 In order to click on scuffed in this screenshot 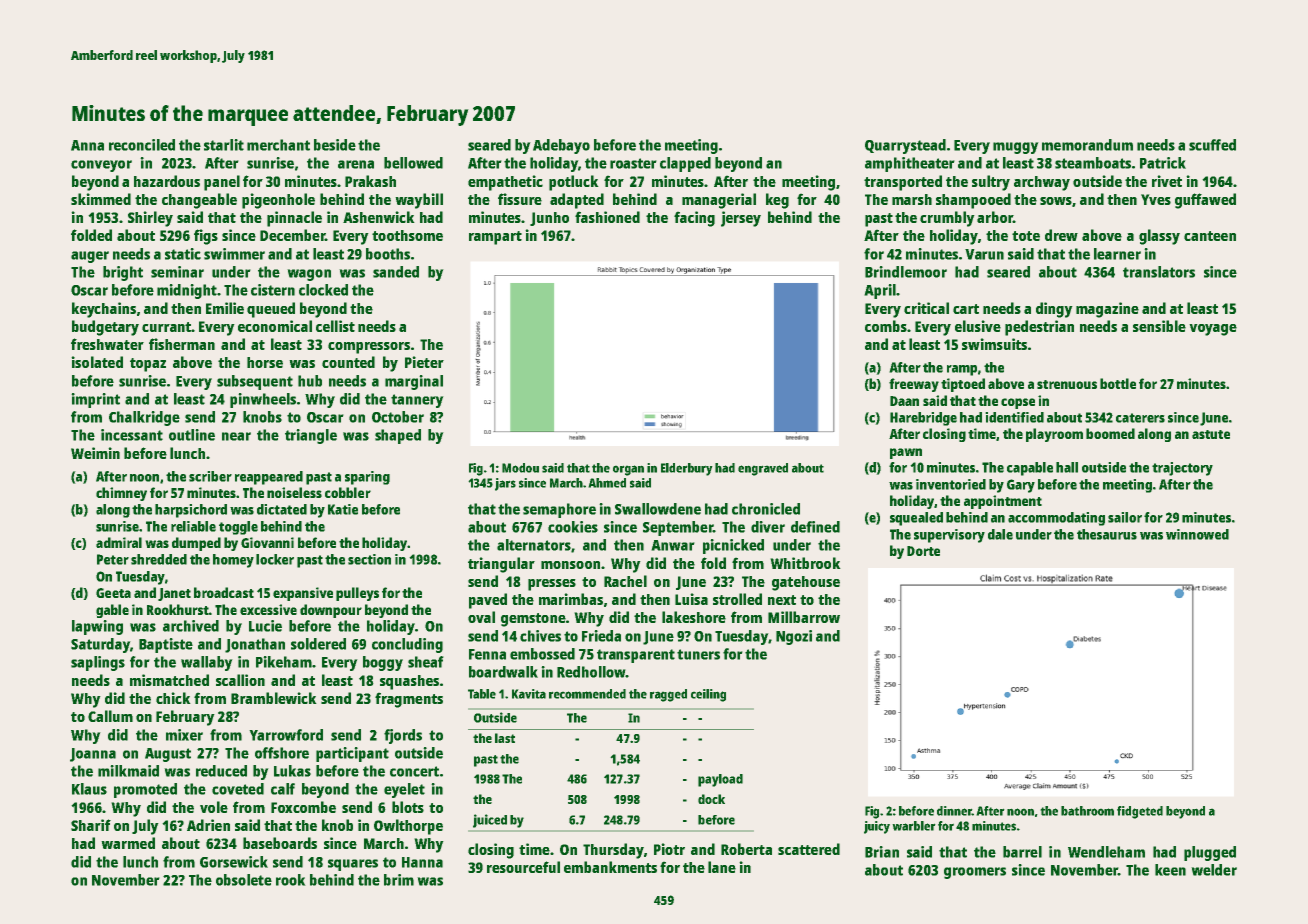, I will do `click(1212, 145)`.
